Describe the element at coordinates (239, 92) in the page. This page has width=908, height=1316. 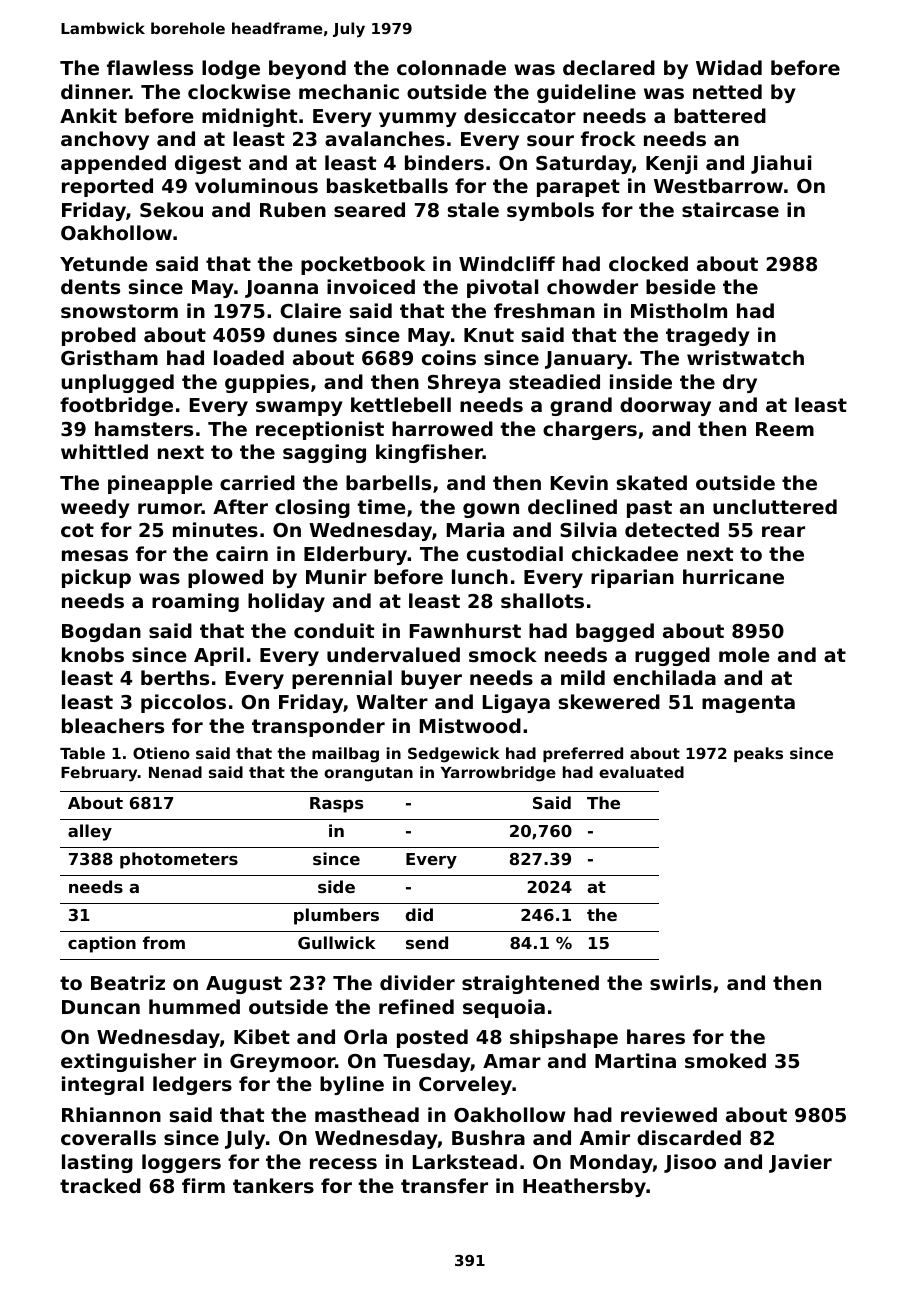
I see `clockwise` at that location.
